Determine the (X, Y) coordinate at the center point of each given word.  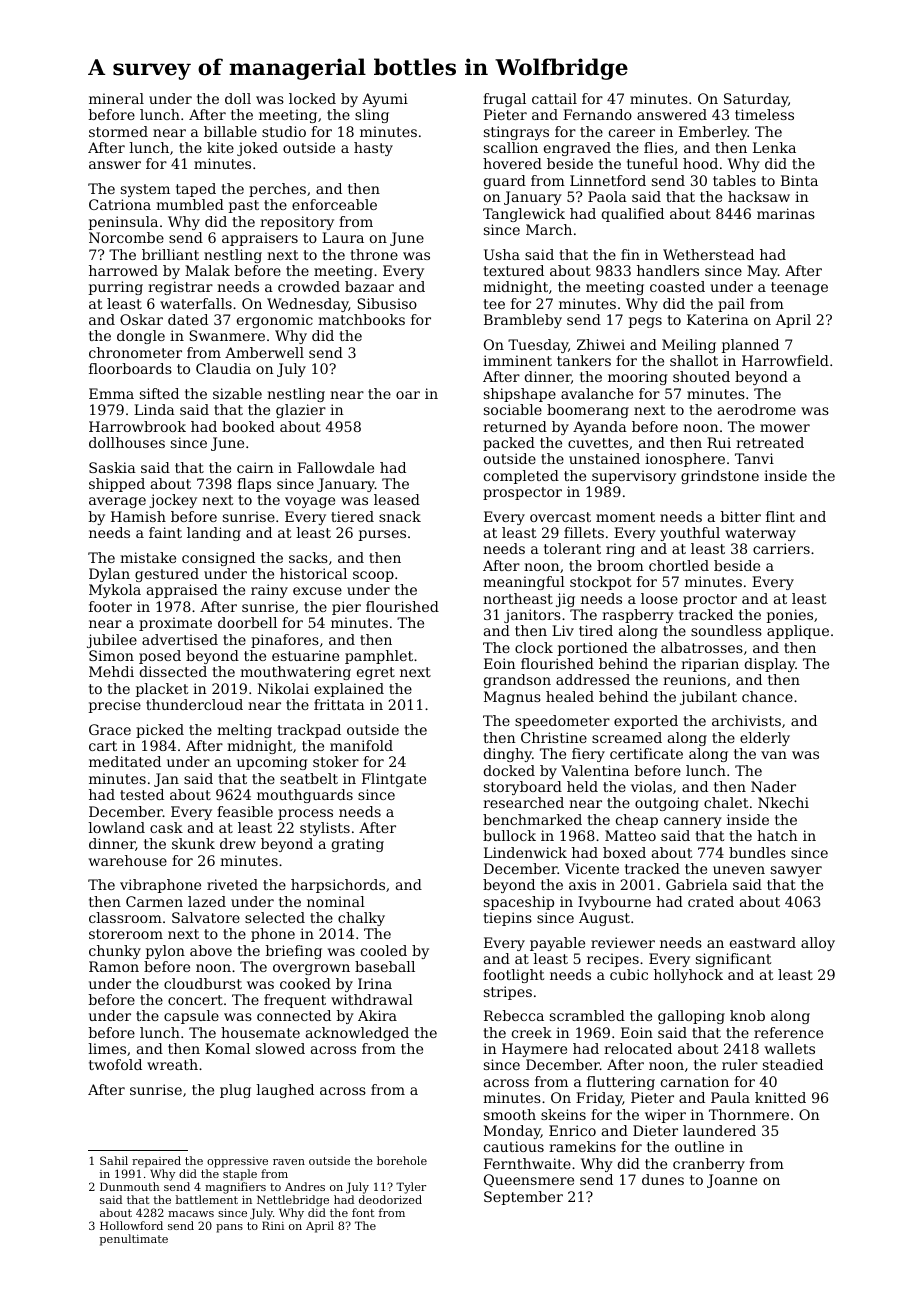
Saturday (756, 100)
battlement (206, 1199)
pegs (645, 322)
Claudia (223, 368)
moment (625, 517)
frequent (295, 1001)
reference (788, 1032)
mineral (116, 98)
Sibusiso (387, 303)
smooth (510, 1114)
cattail (554, 98)
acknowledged (357, 1034)
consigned (218, 559)
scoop (373, 576)
